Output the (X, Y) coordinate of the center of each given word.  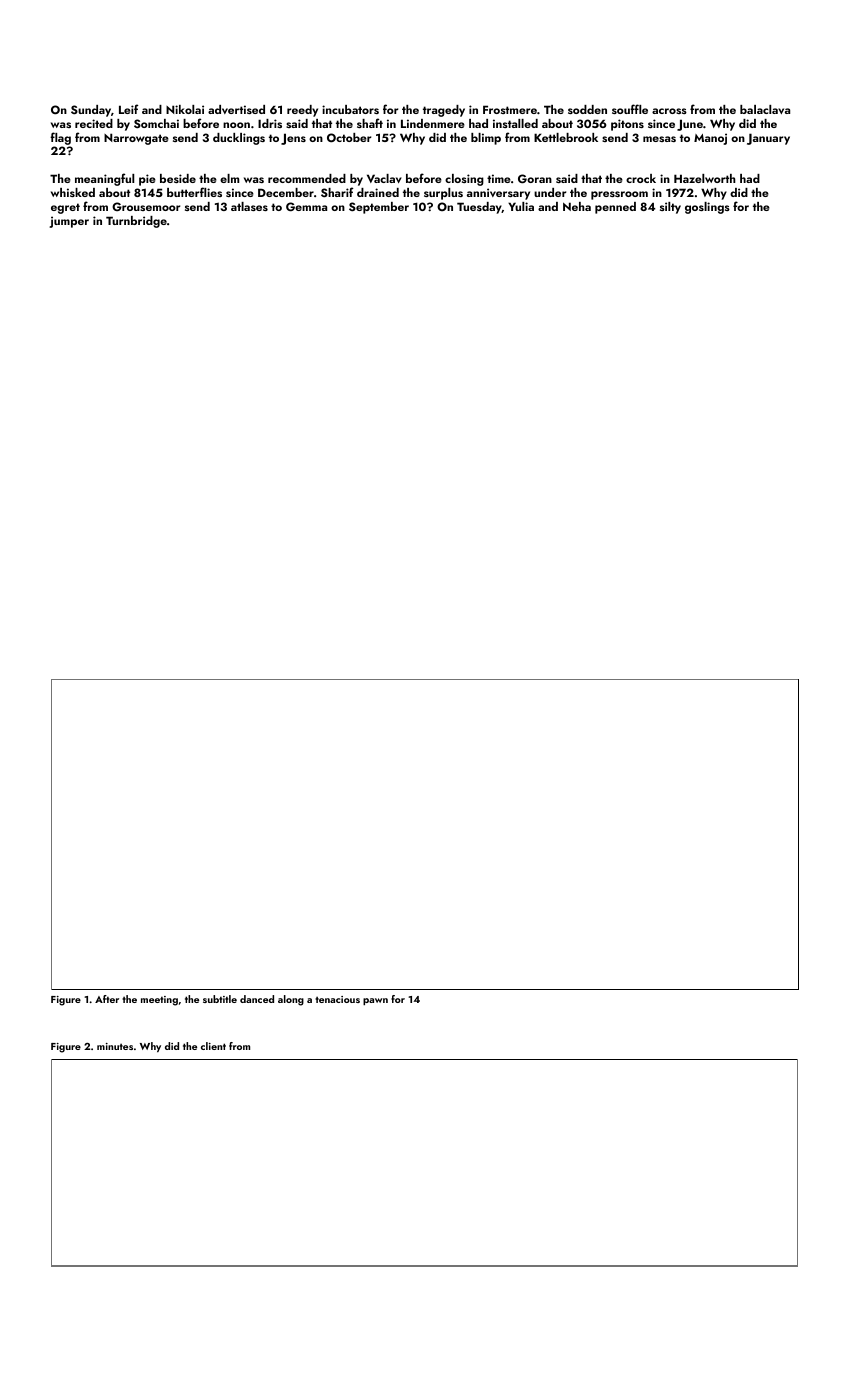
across (669, 111)
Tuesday (479, 208)
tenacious (337, 999)
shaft (370, 123)
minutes (115, 1046)
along (291, 1000)
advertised (236, 109)
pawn (375, 1001)
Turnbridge (136, 222)
